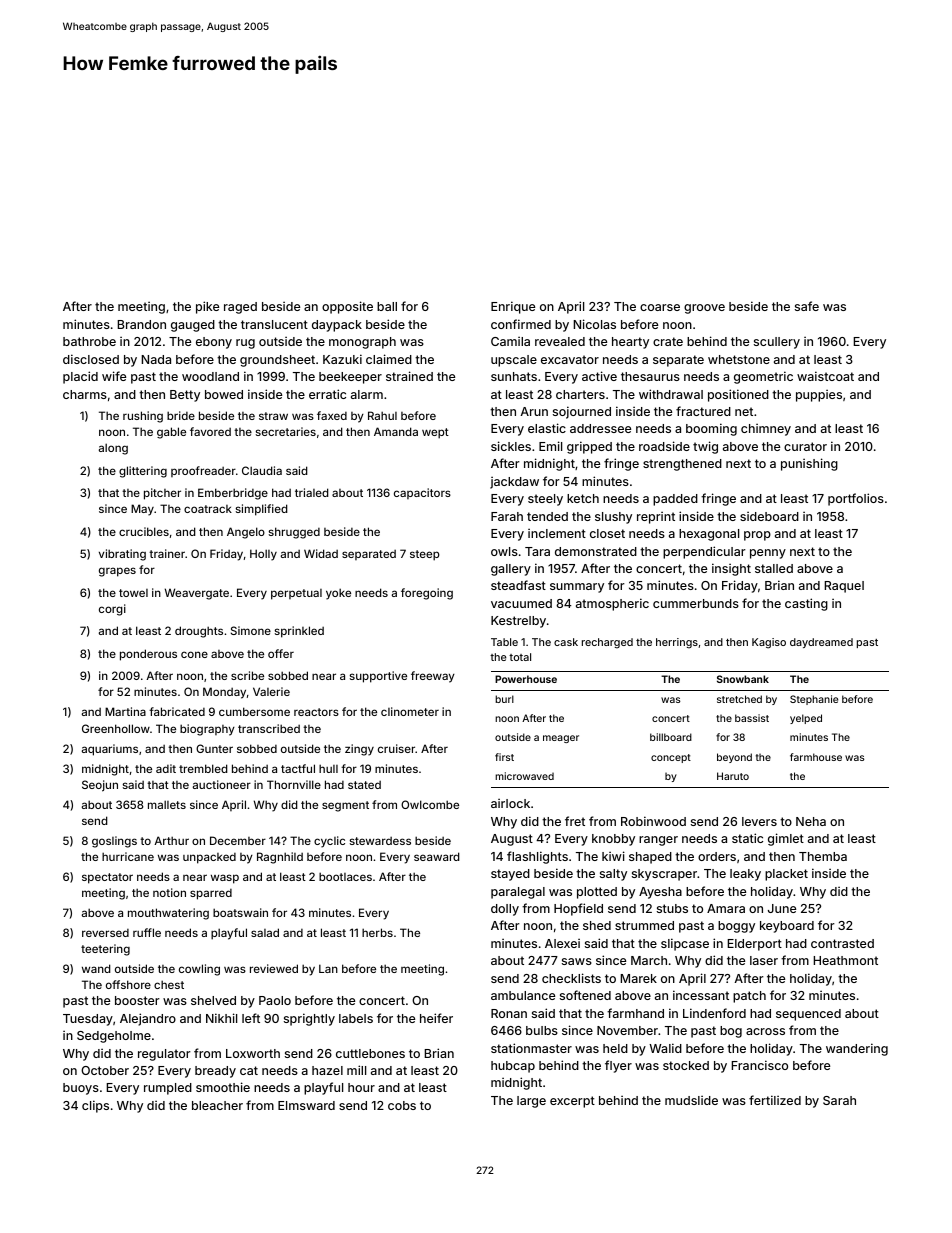  Describe the element at coordinates (672, 908) in the document. I see `stubs` at that location.
